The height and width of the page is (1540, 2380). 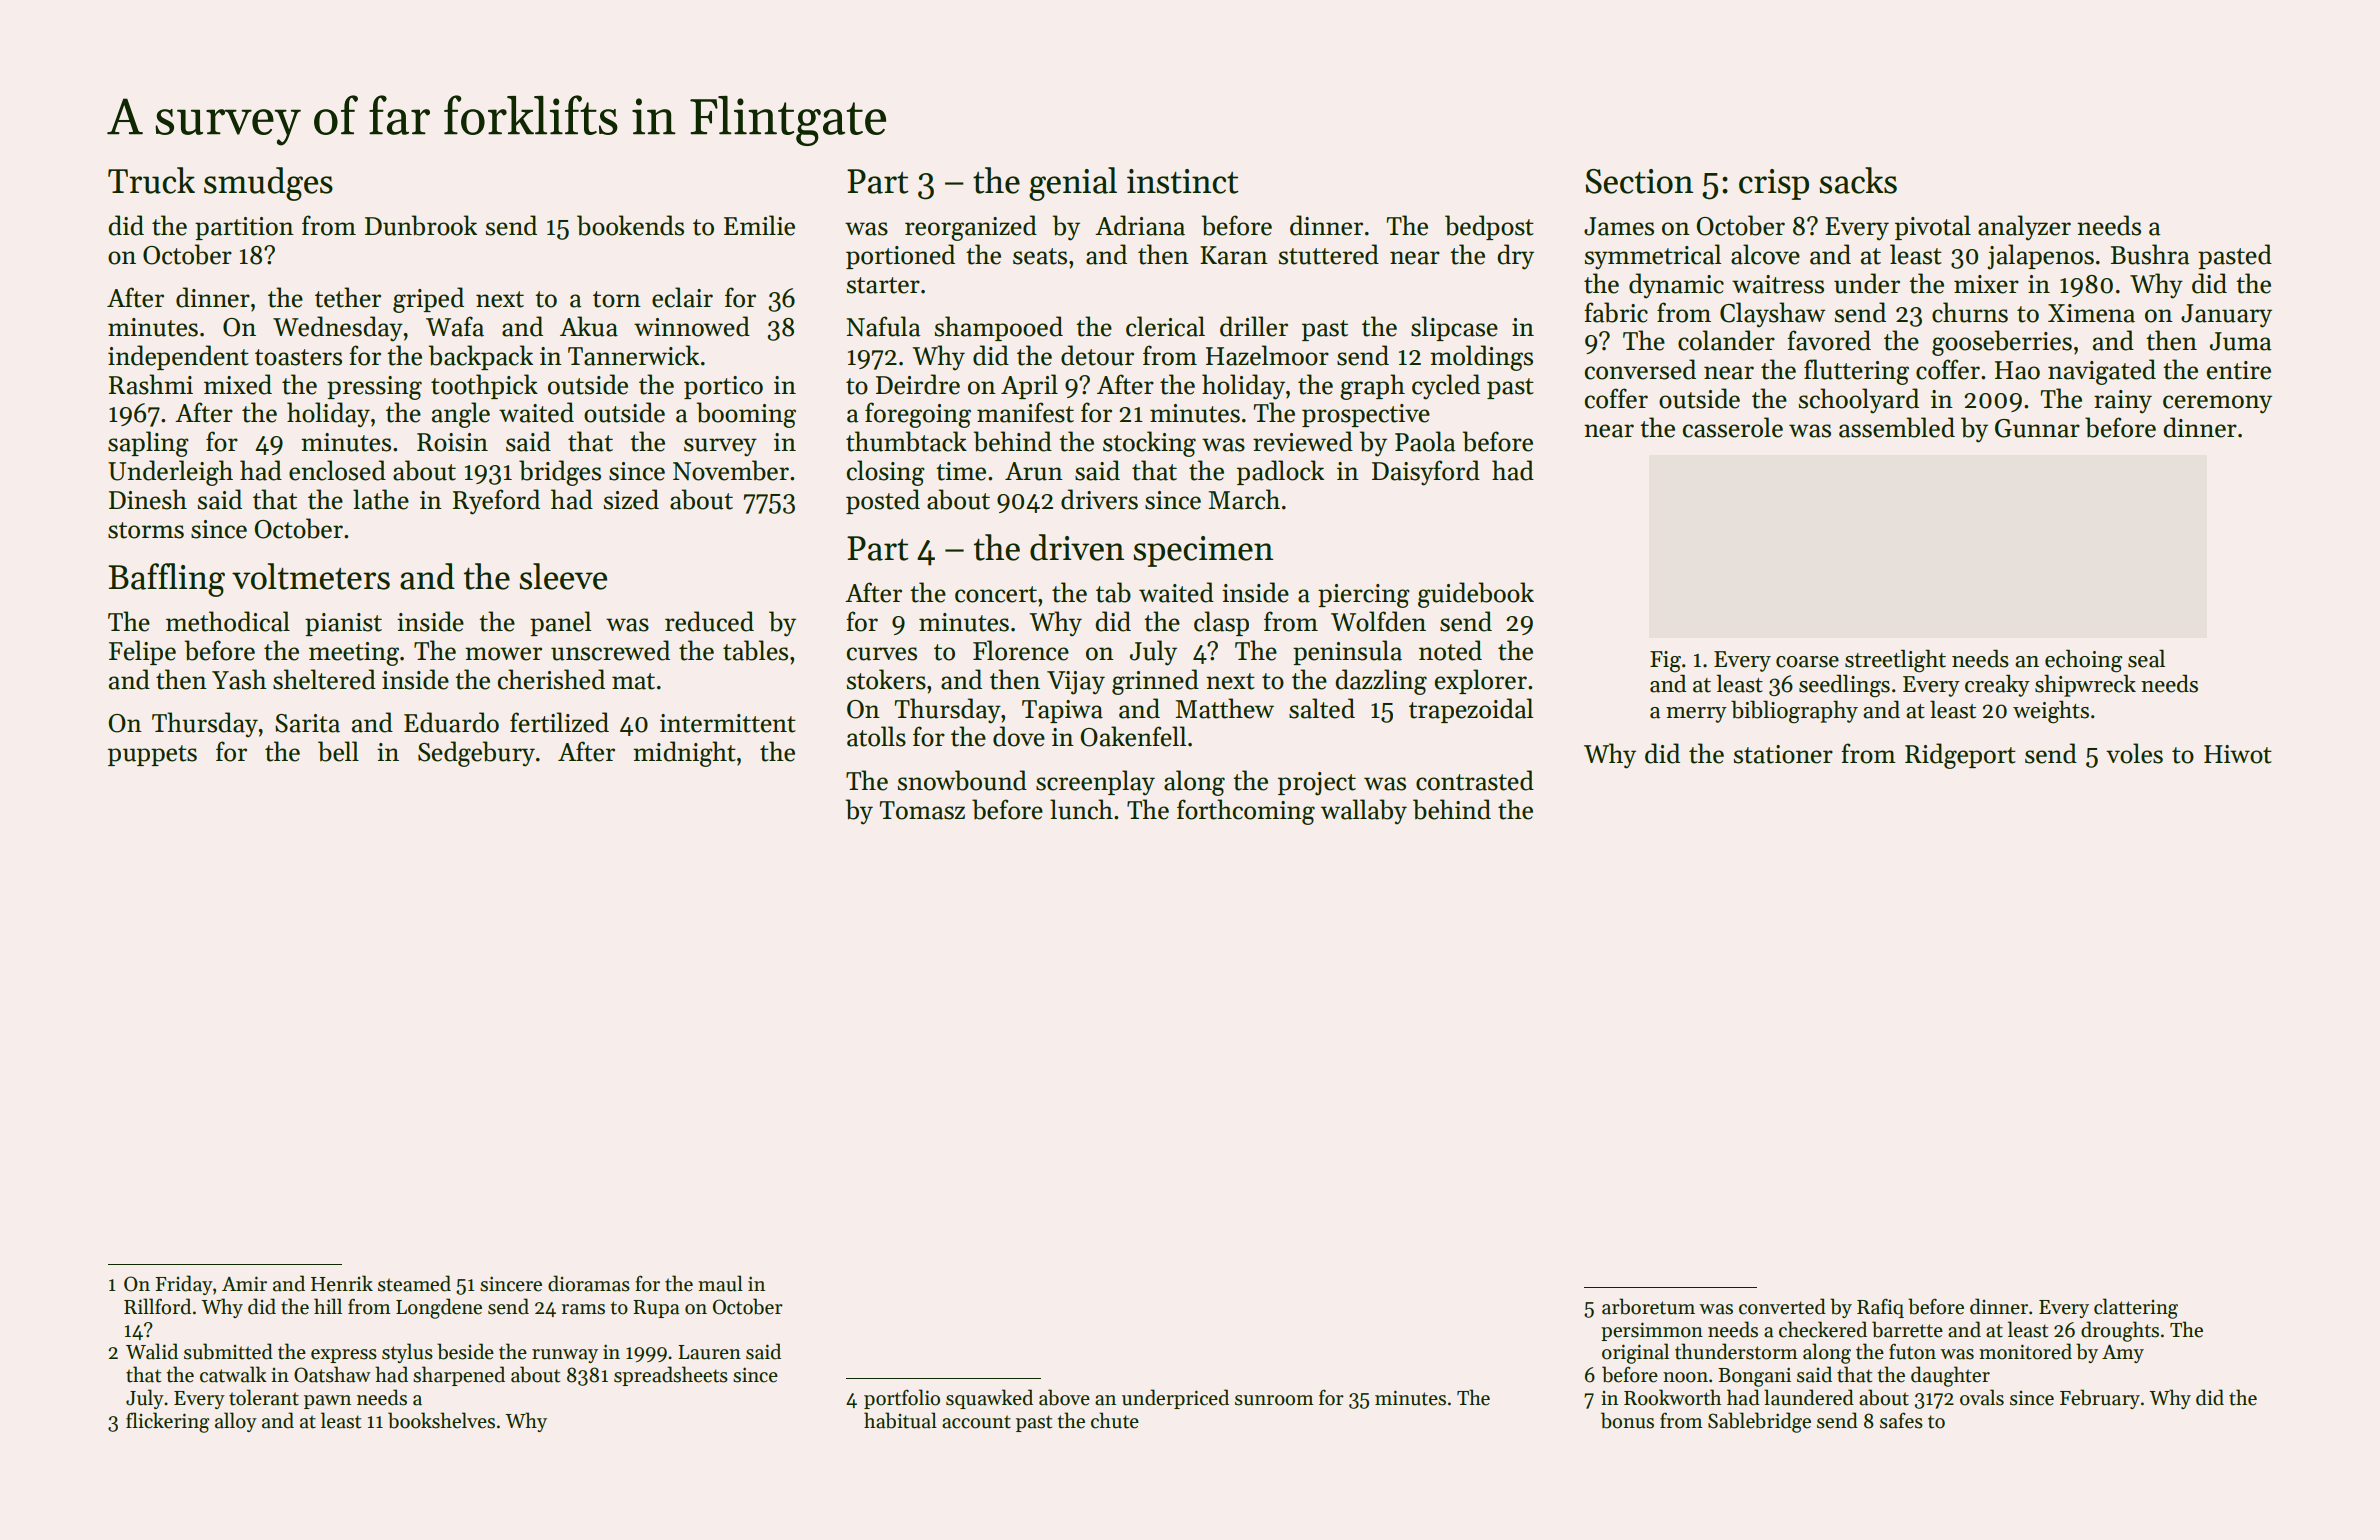 What do you see at coordinates (178, 357) in the page?
I see `independent` at bounding box center [178, 357].
